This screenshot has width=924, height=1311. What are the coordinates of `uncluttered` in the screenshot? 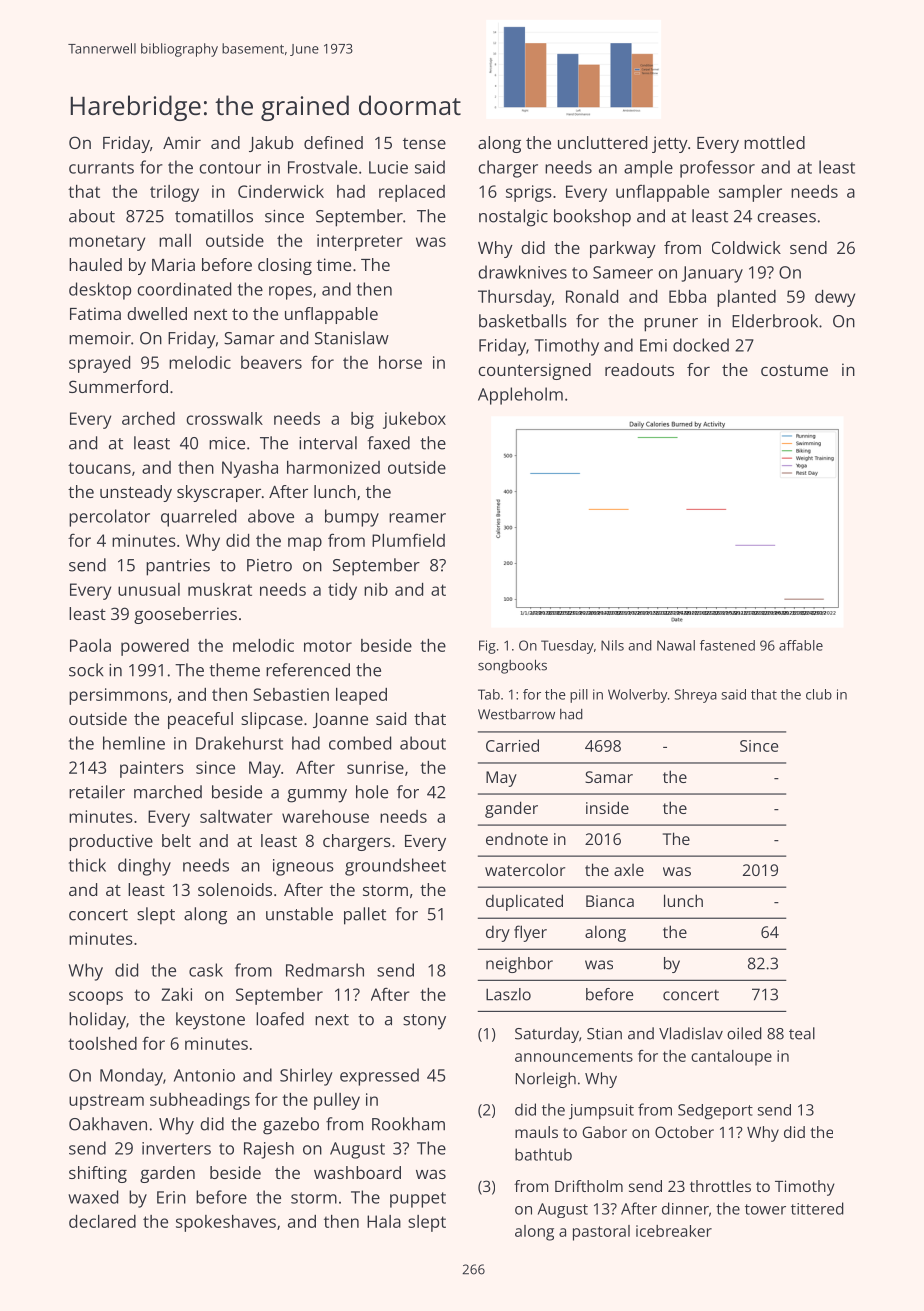 It's located at (602, 142).
